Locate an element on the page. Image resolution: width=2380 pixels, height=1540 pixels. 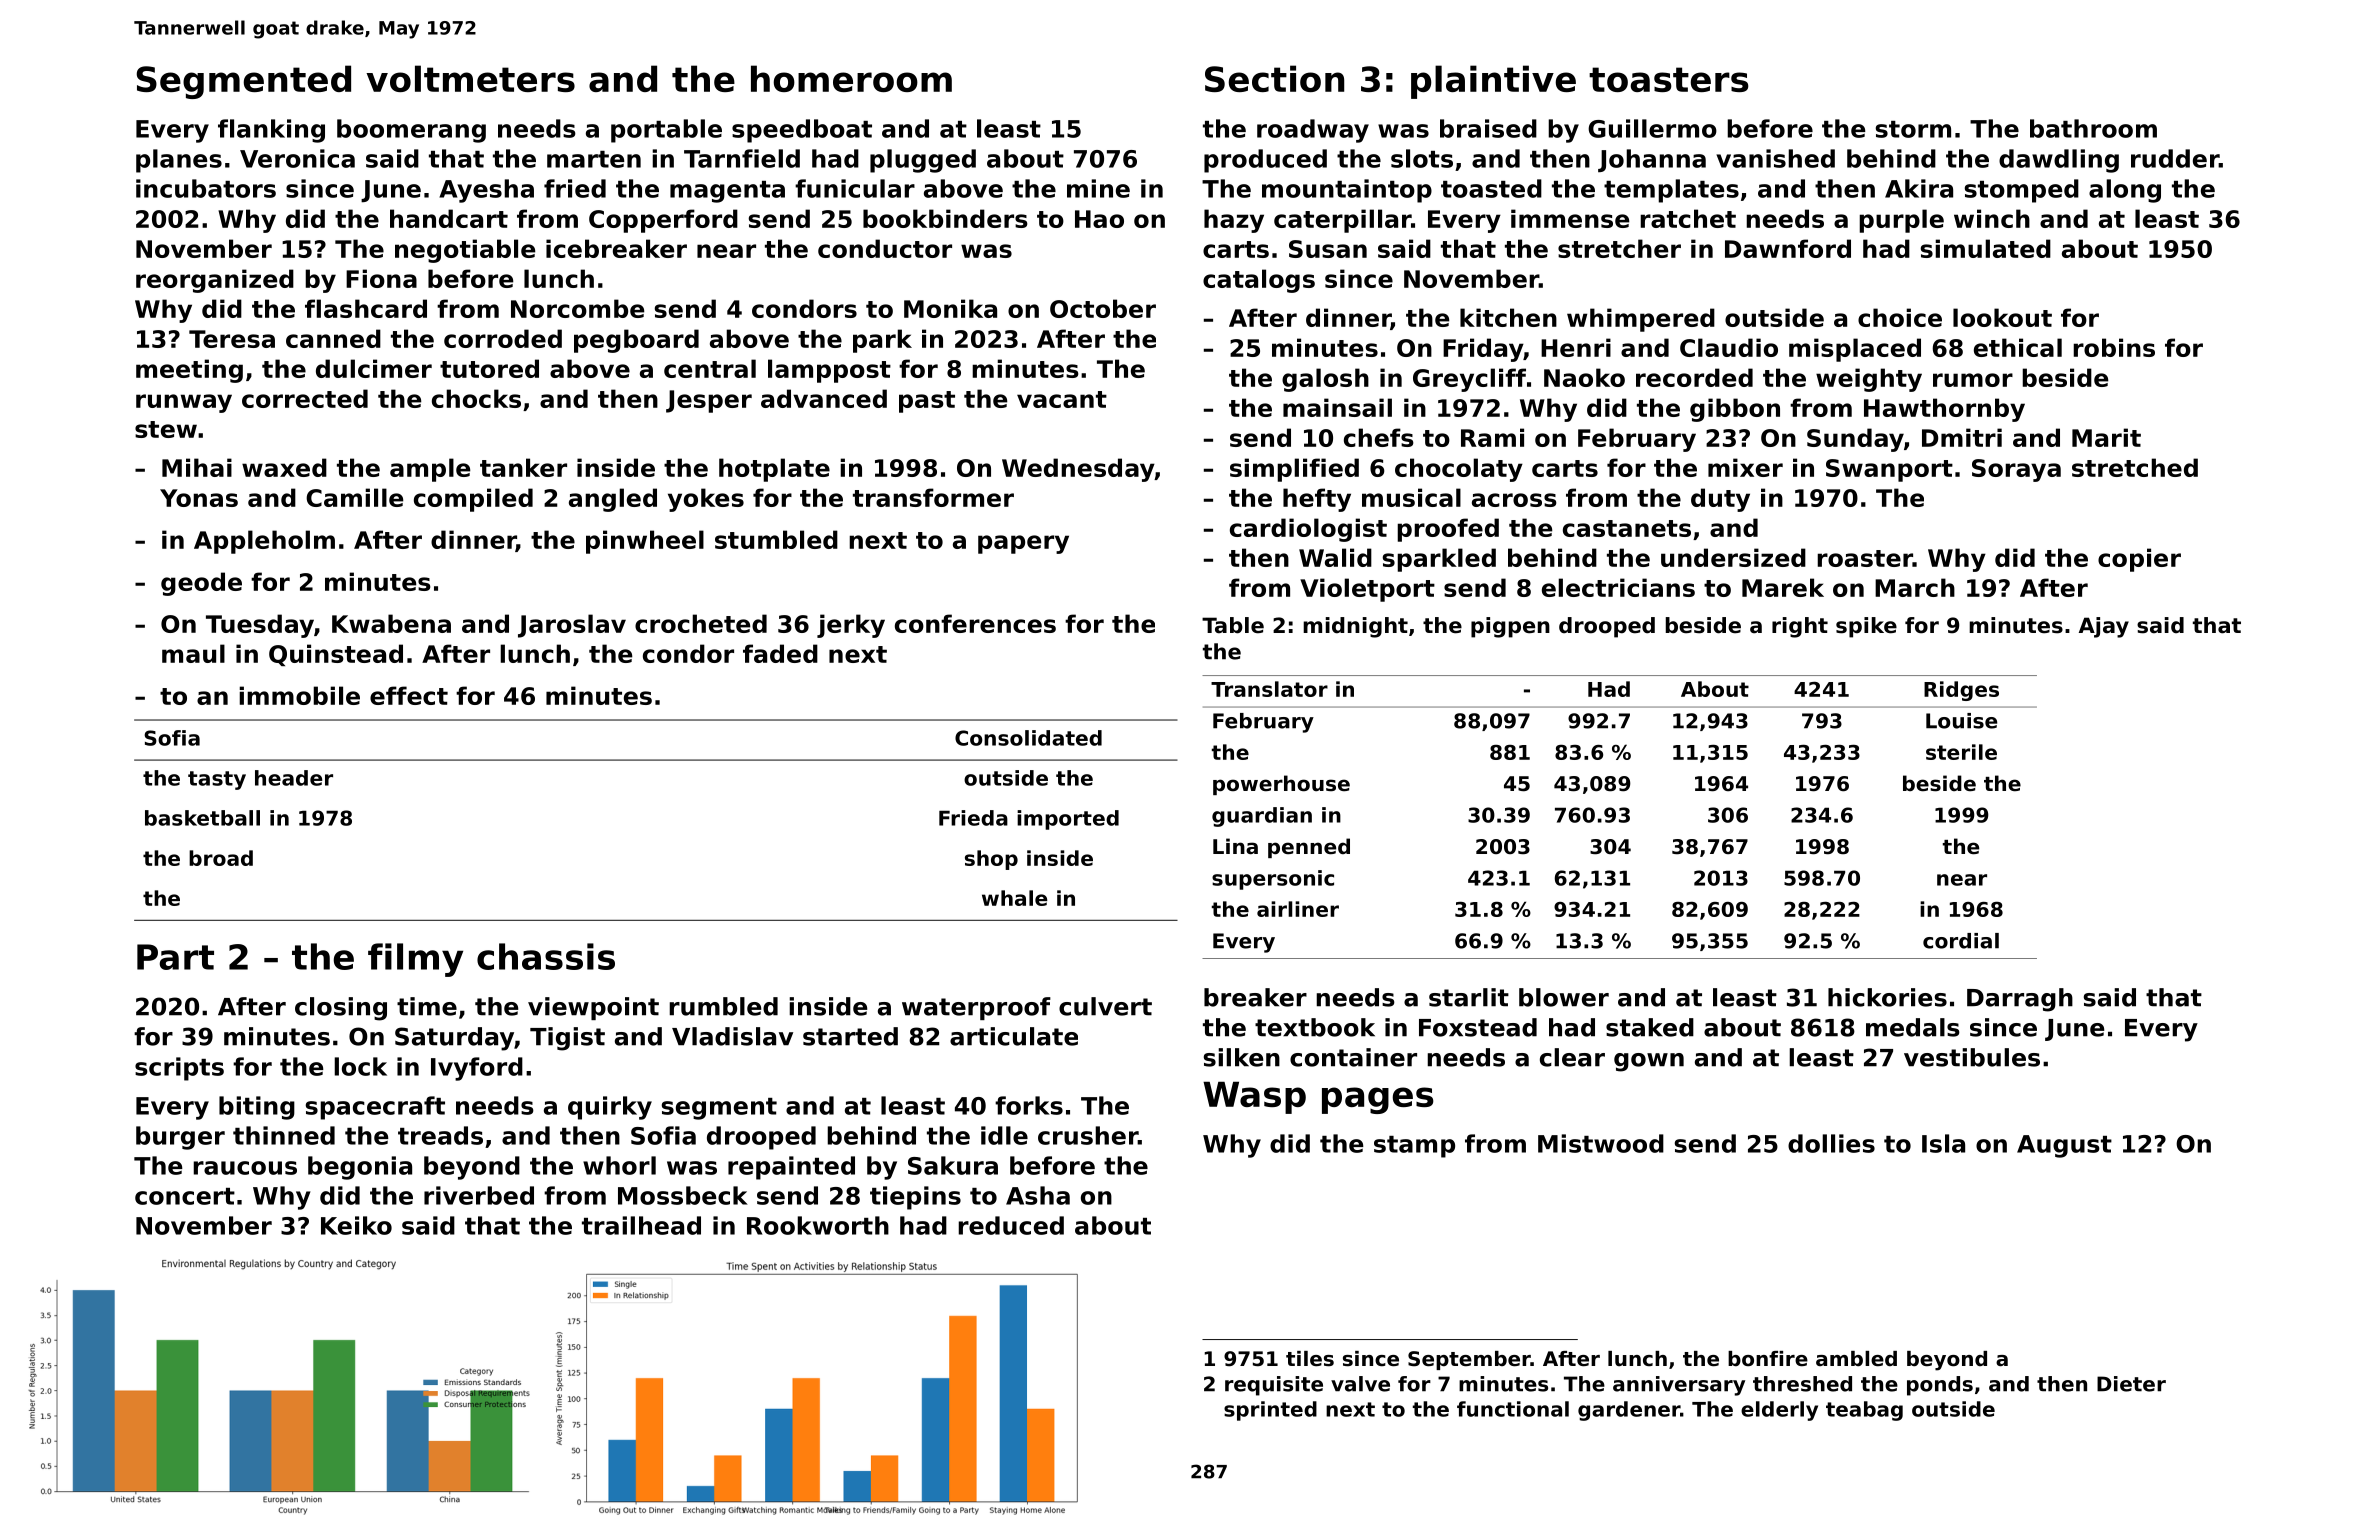
transformer is located at coordinates (933, 497).
